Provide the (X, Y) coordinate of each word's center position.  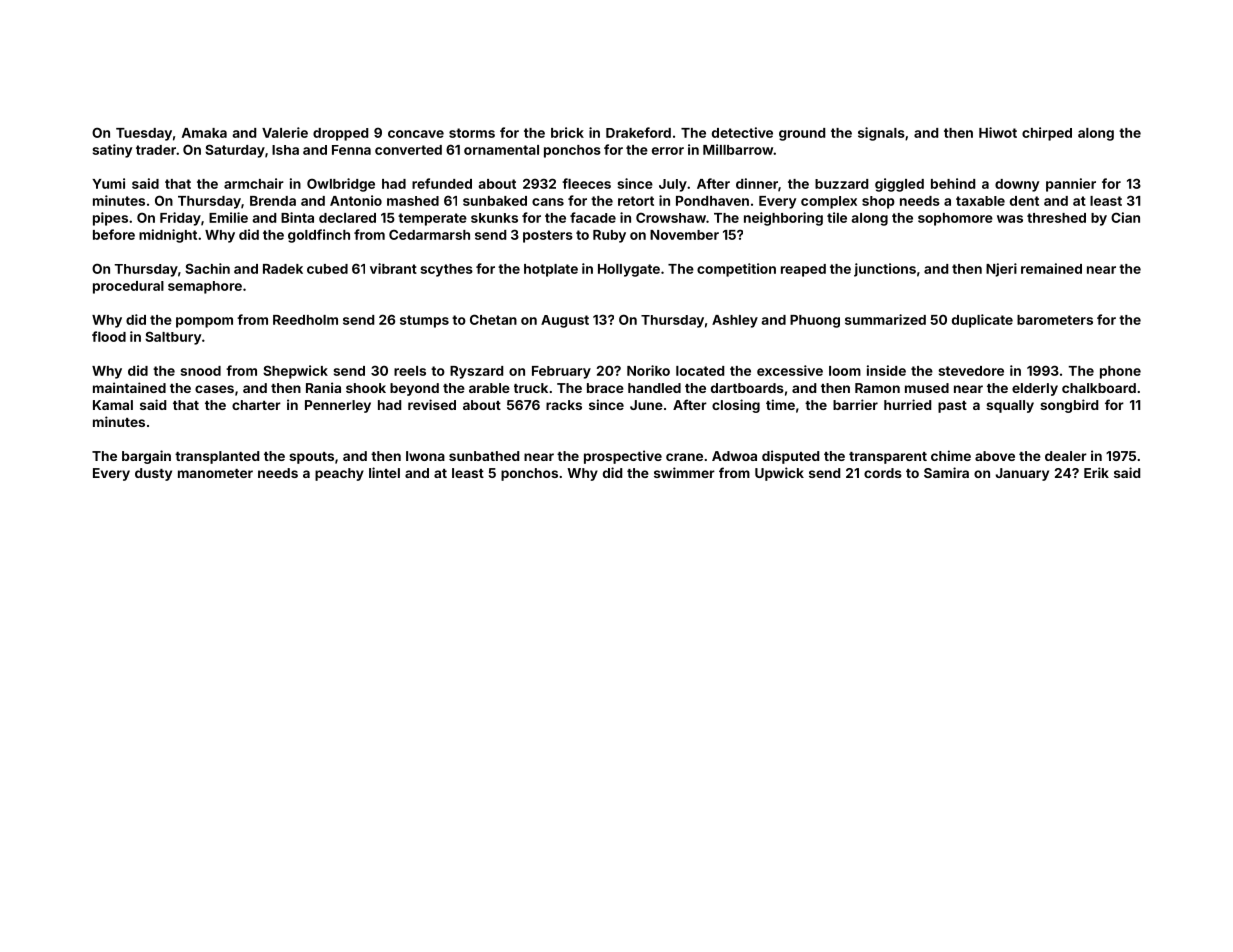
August (565, 321)
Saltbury (173, 338)
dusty (153, 474)
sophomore (955, 219)
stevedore (971, 371)
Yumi (108, 183)
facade (593, 217)
